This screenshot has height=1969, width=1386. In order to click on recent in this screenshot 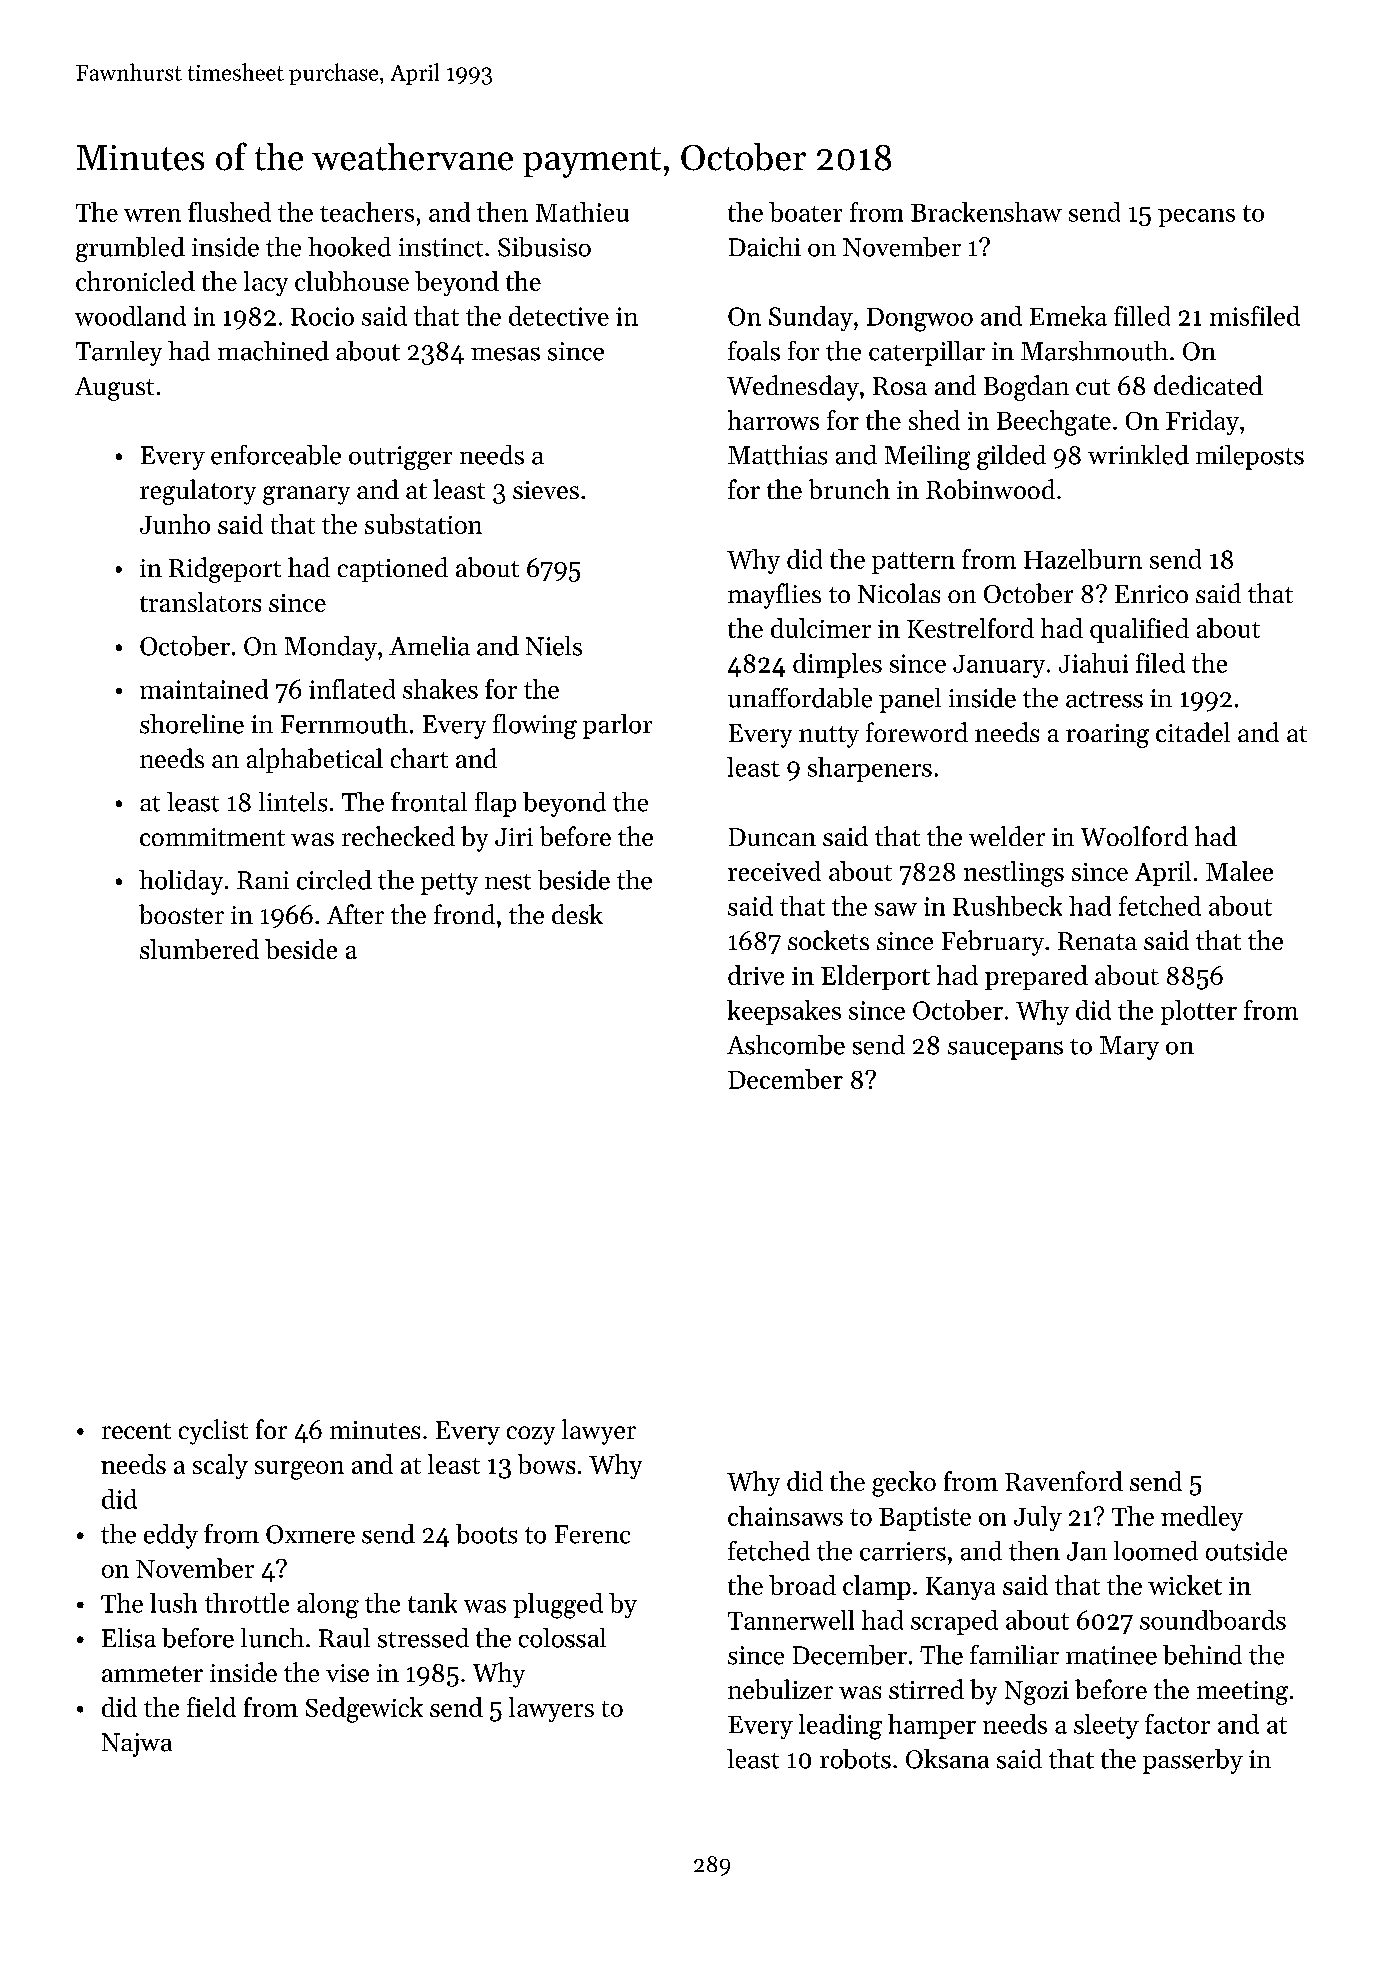, I will do `click(136, 1431)`.
